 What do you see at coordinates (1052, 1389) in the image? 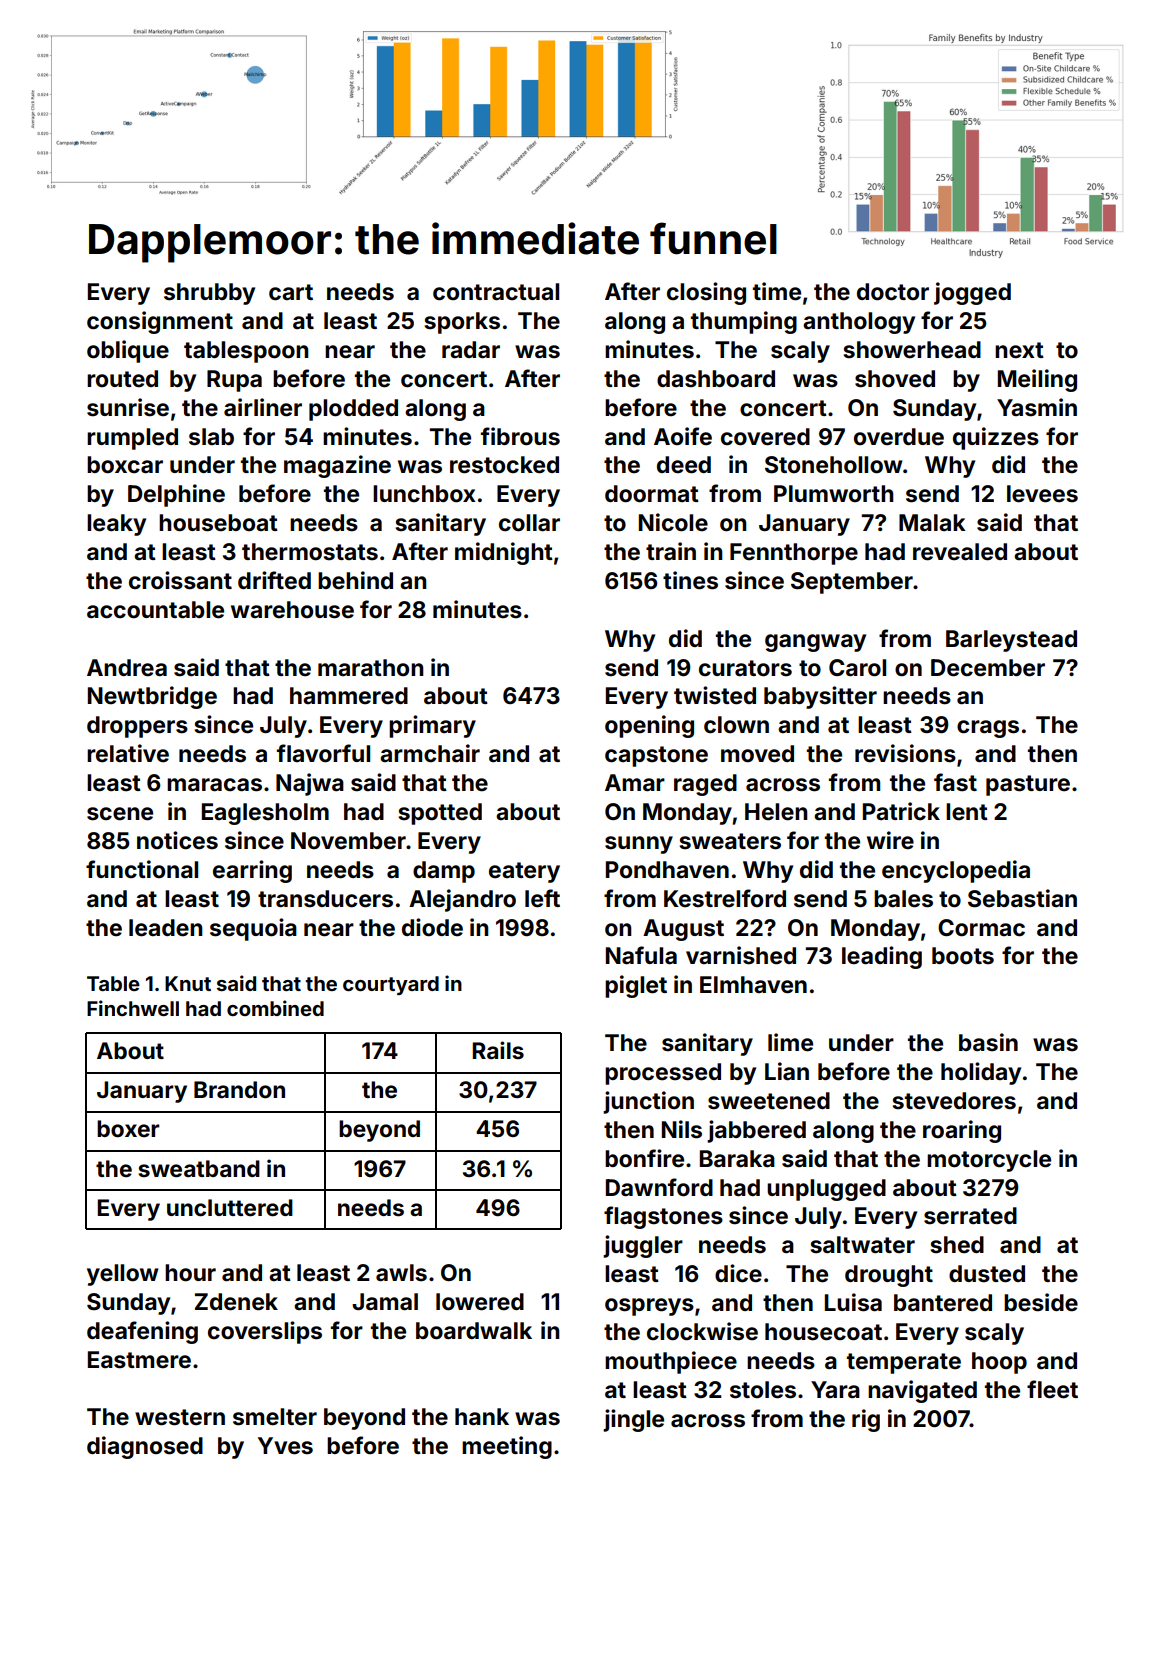
I see `fleet` at bounding box center [1052, 1389].
